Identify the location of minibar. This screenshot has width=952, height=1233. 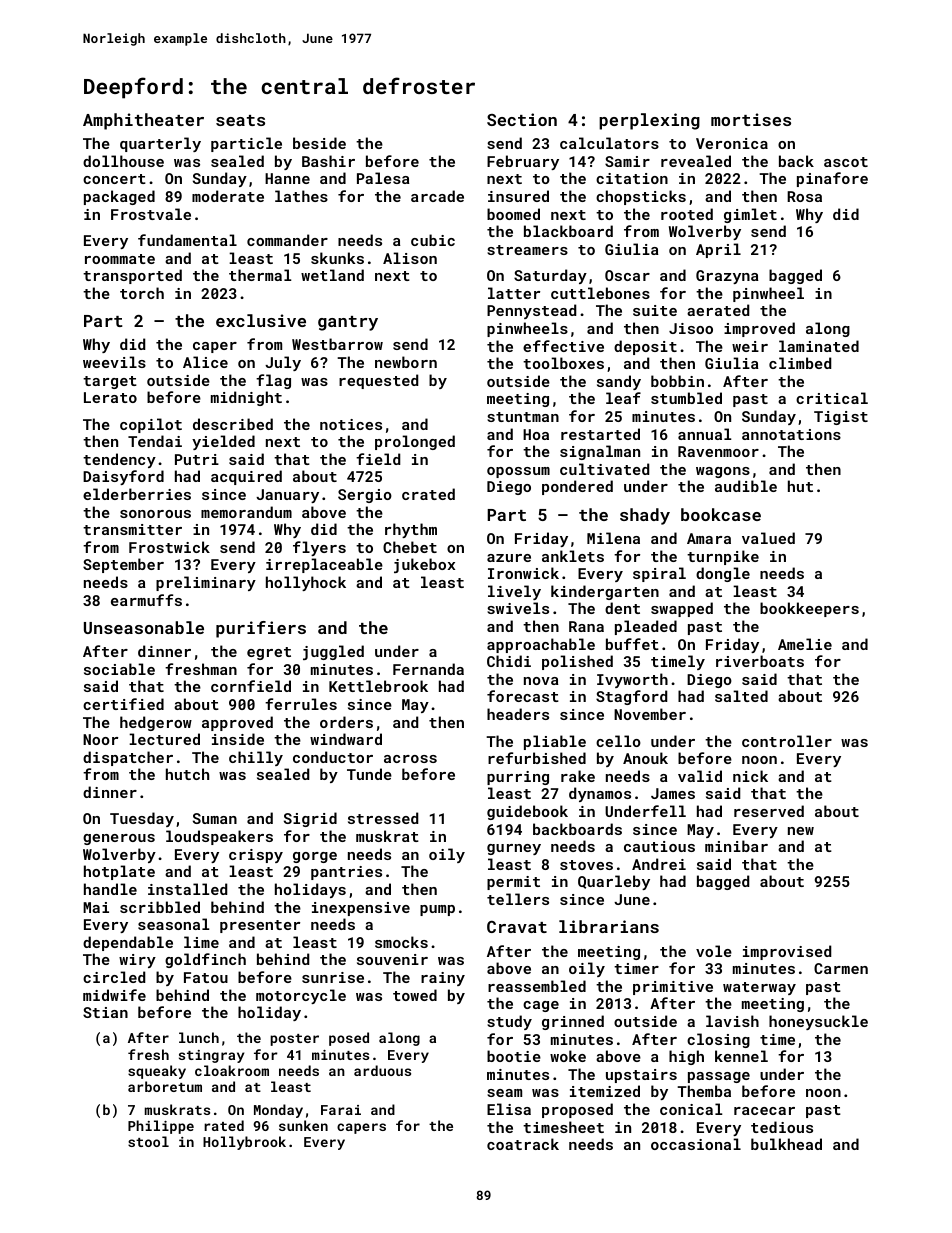
(736, 846).
